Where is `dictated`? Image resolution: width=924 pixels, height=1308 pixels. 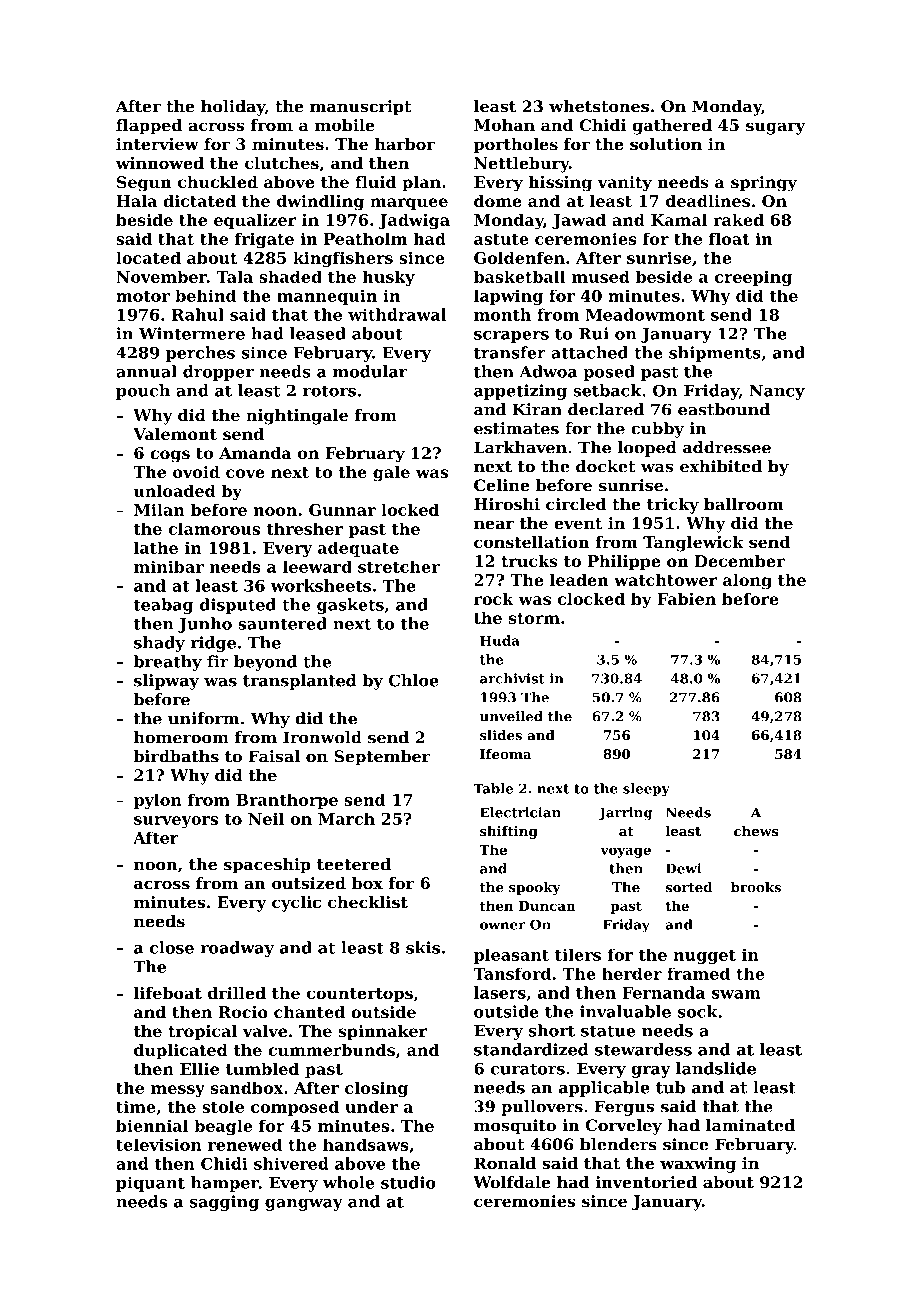
dictated is located at coordinates (199, 201).
